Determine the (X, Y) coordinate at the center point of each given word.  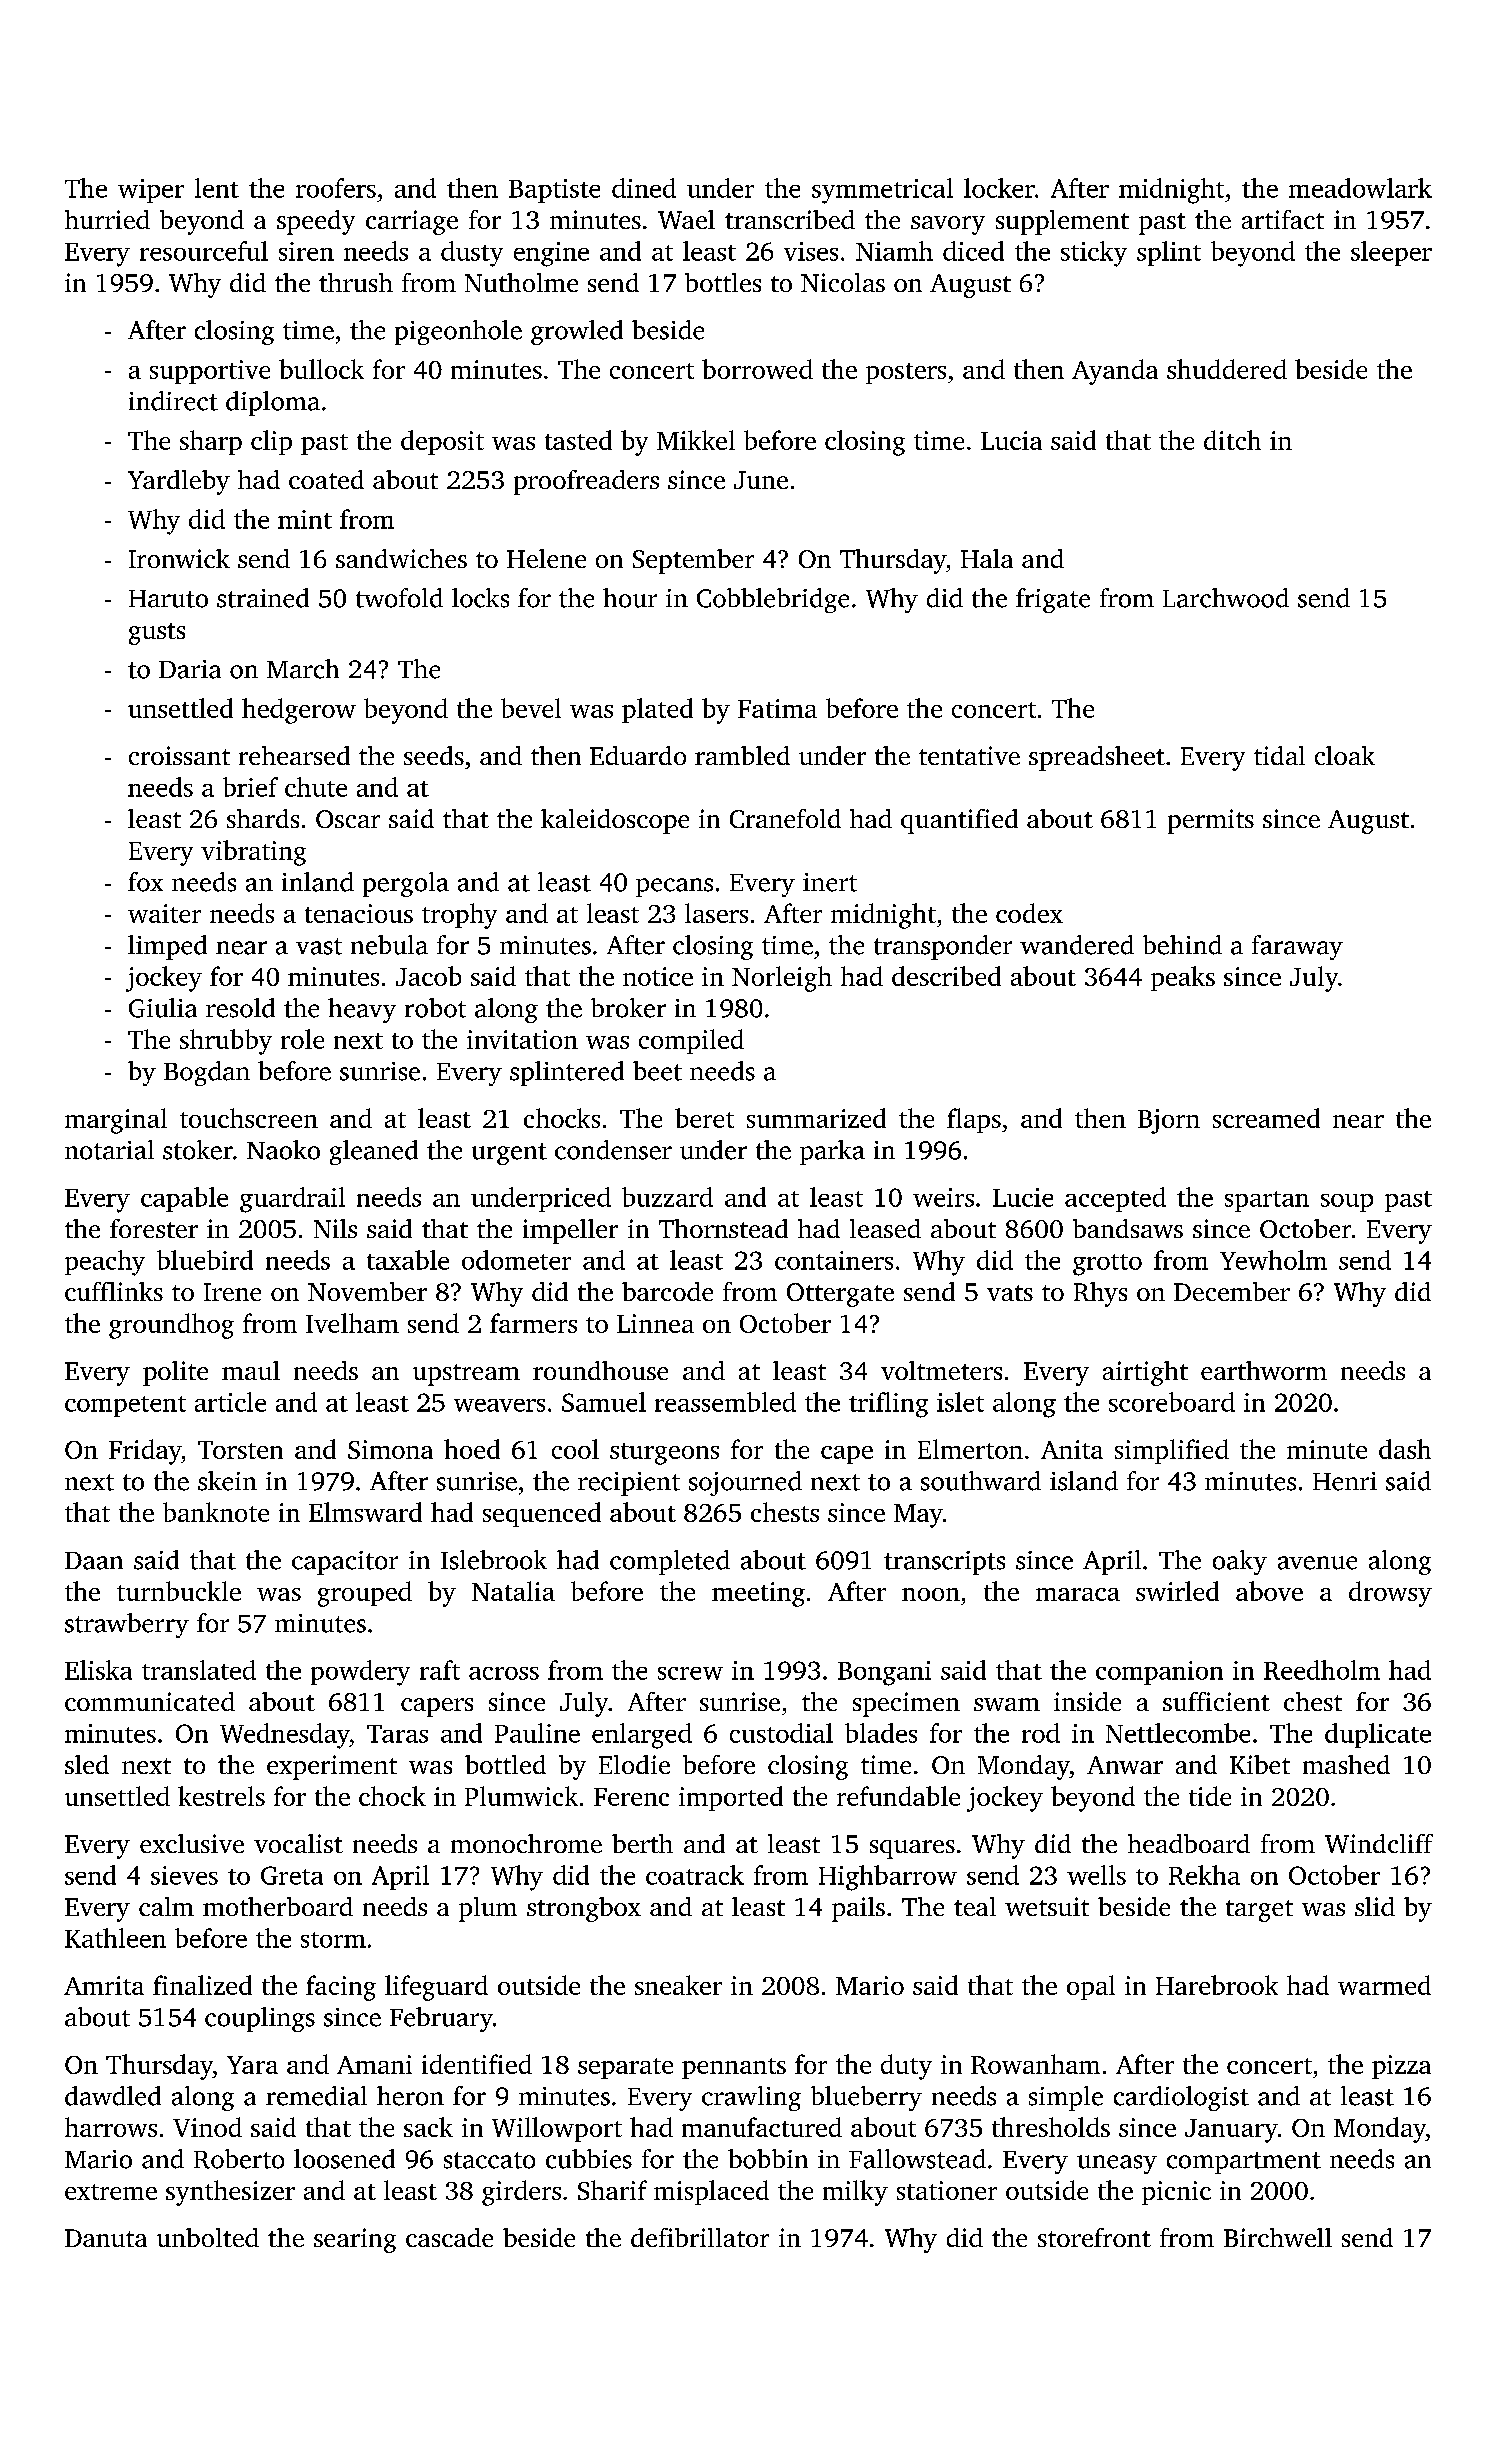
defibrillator (700, 2237)
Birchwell (1278, 2237)
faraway (1297, 947)
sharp (211, 442)
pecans (674, 887)
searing (355, 2240)
